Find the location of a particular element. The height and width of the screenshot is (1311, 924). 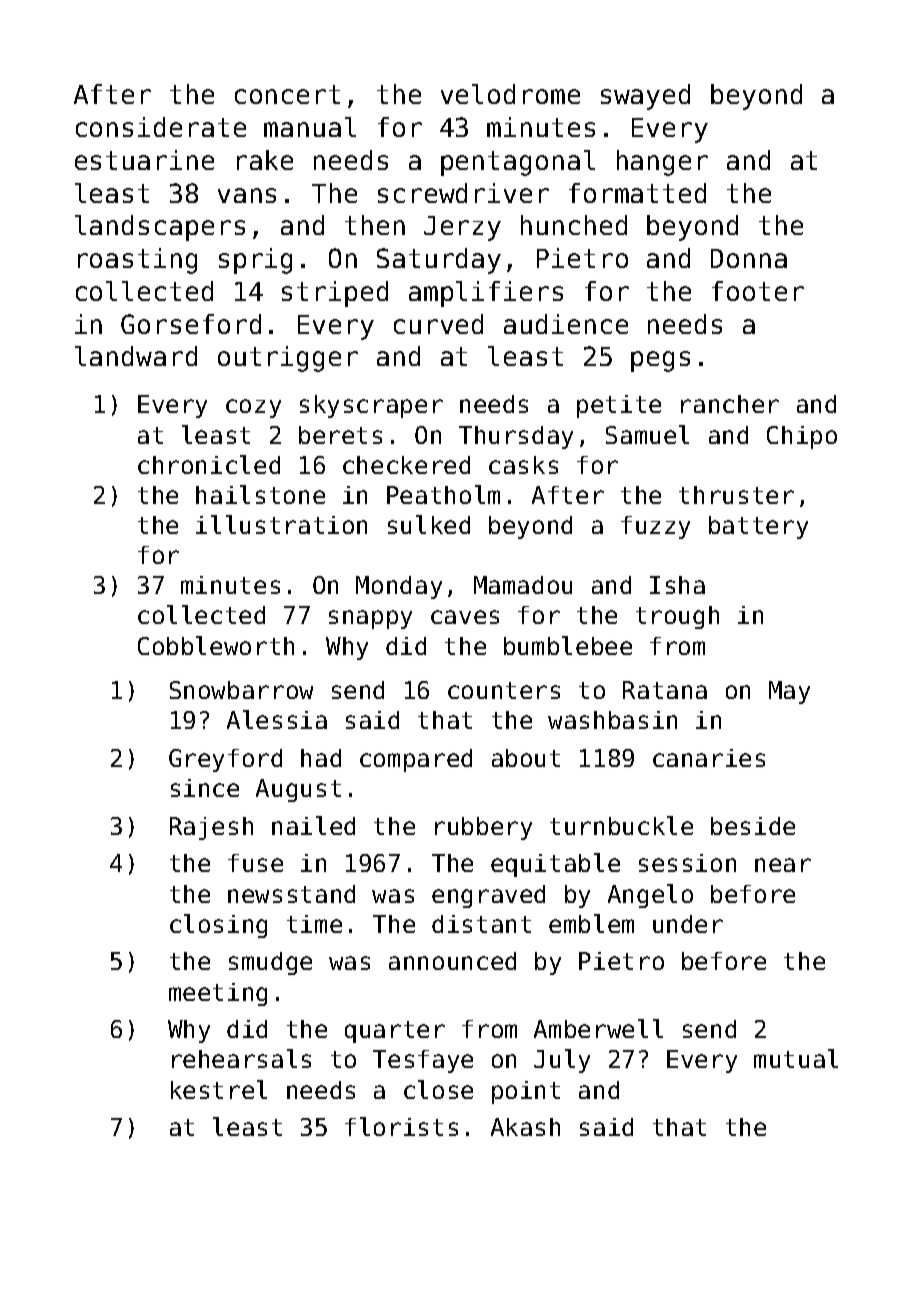

chronicled is located at coordinates (209, 464).
